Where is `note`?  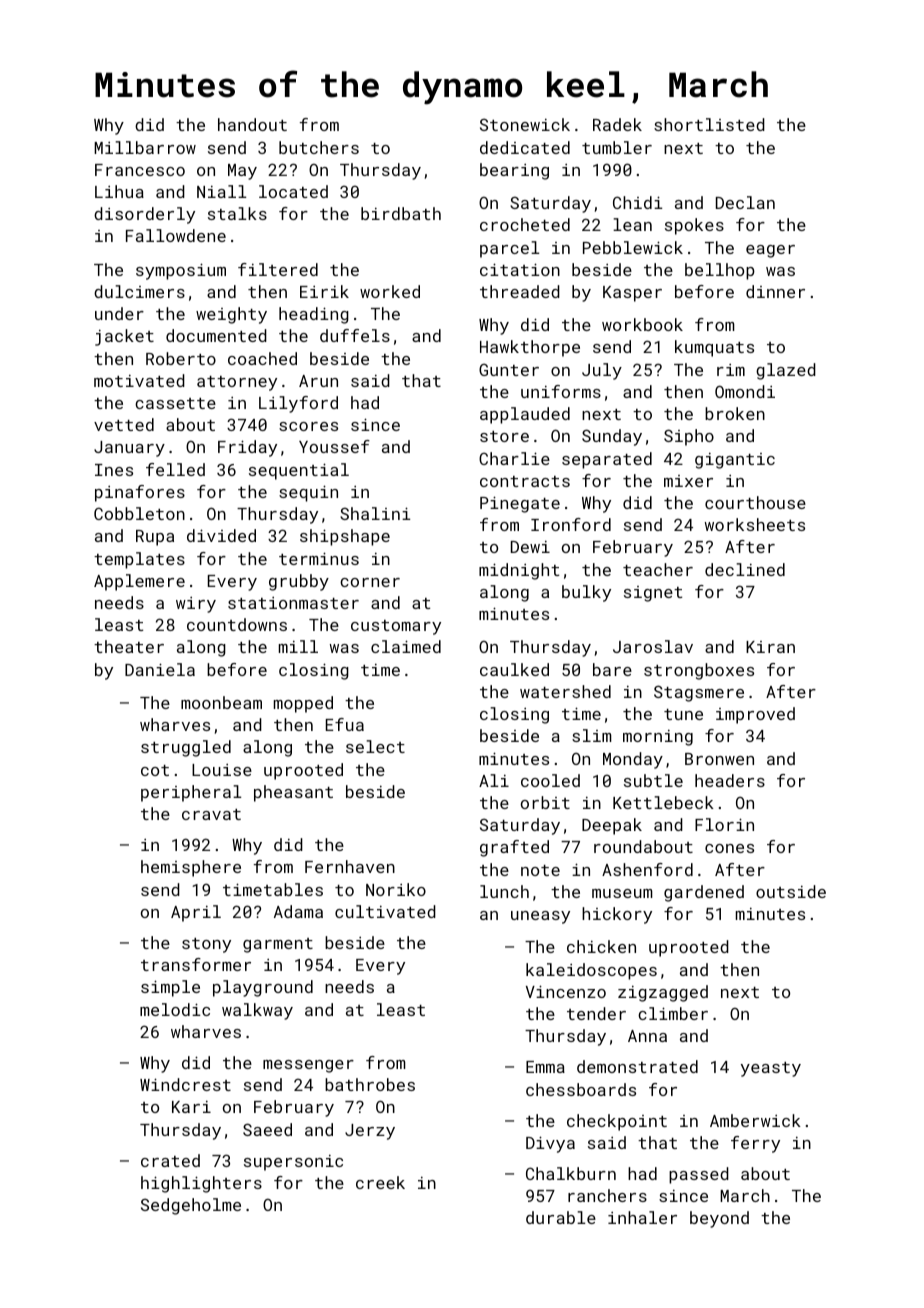
note is located at coordinates (540, 870).
